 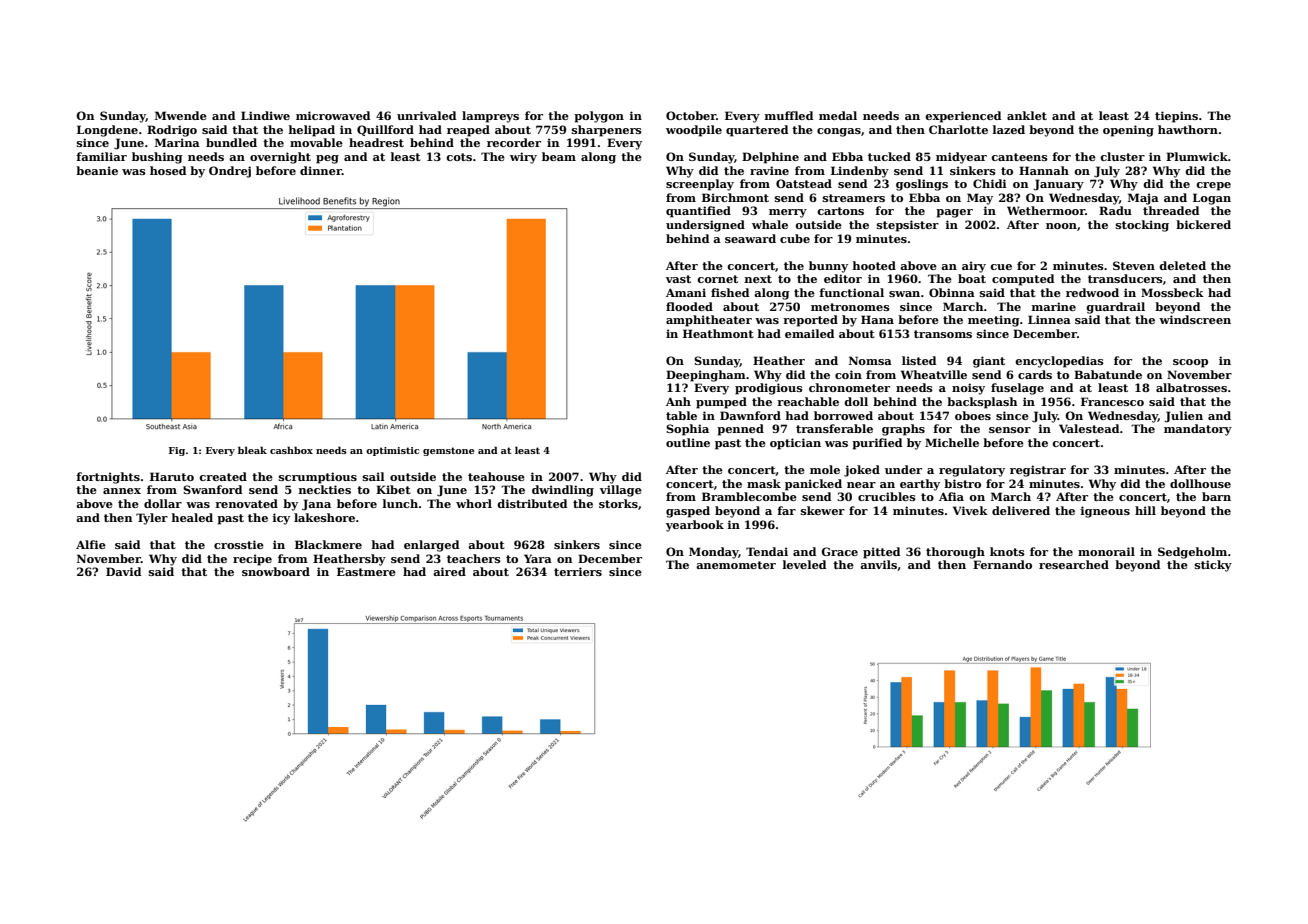 I want to click on unrivaled, so click(x=426, y=115).
